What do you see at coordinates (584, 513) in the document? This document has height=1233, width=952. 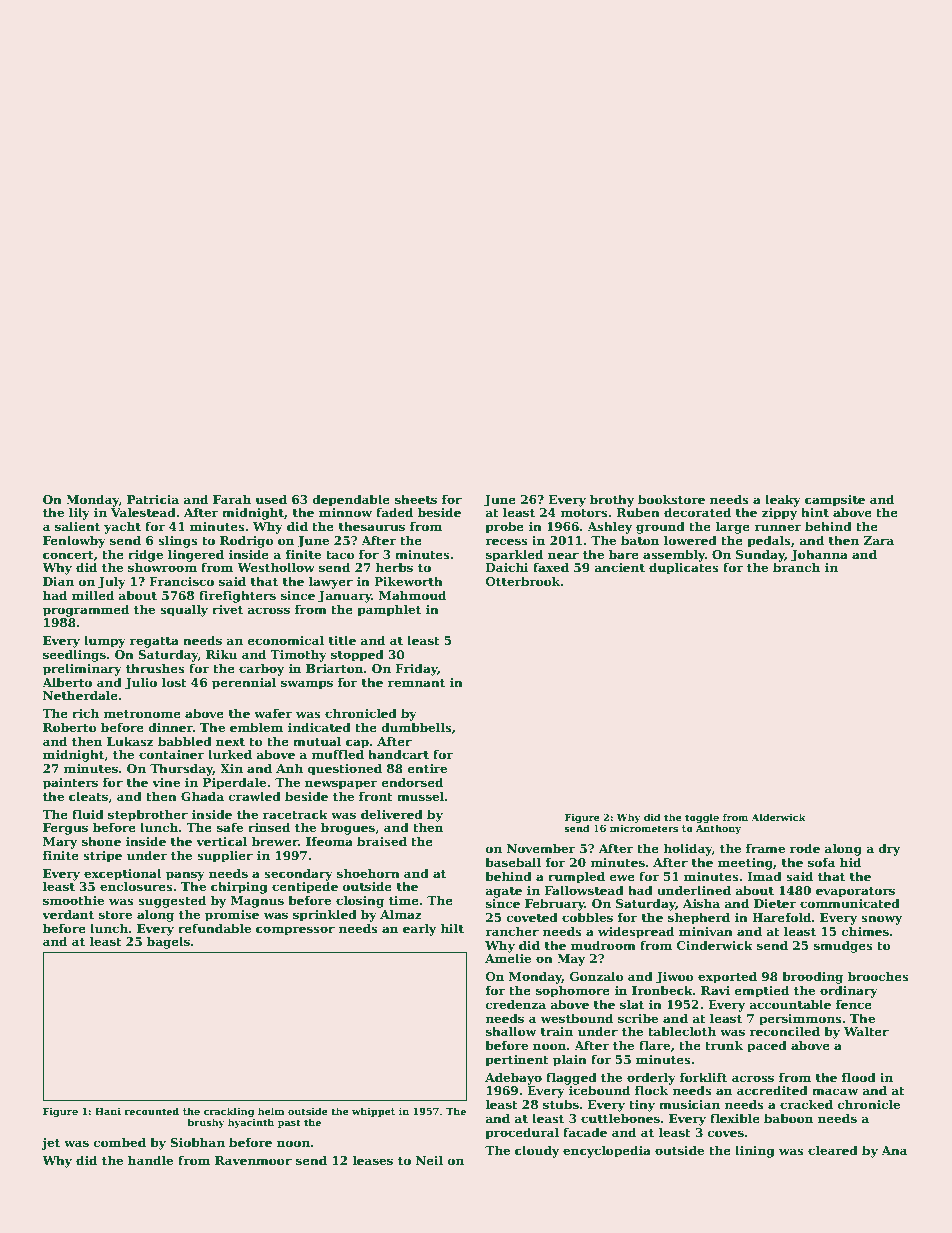 I see `motors` at bounding box center [584, 513].
